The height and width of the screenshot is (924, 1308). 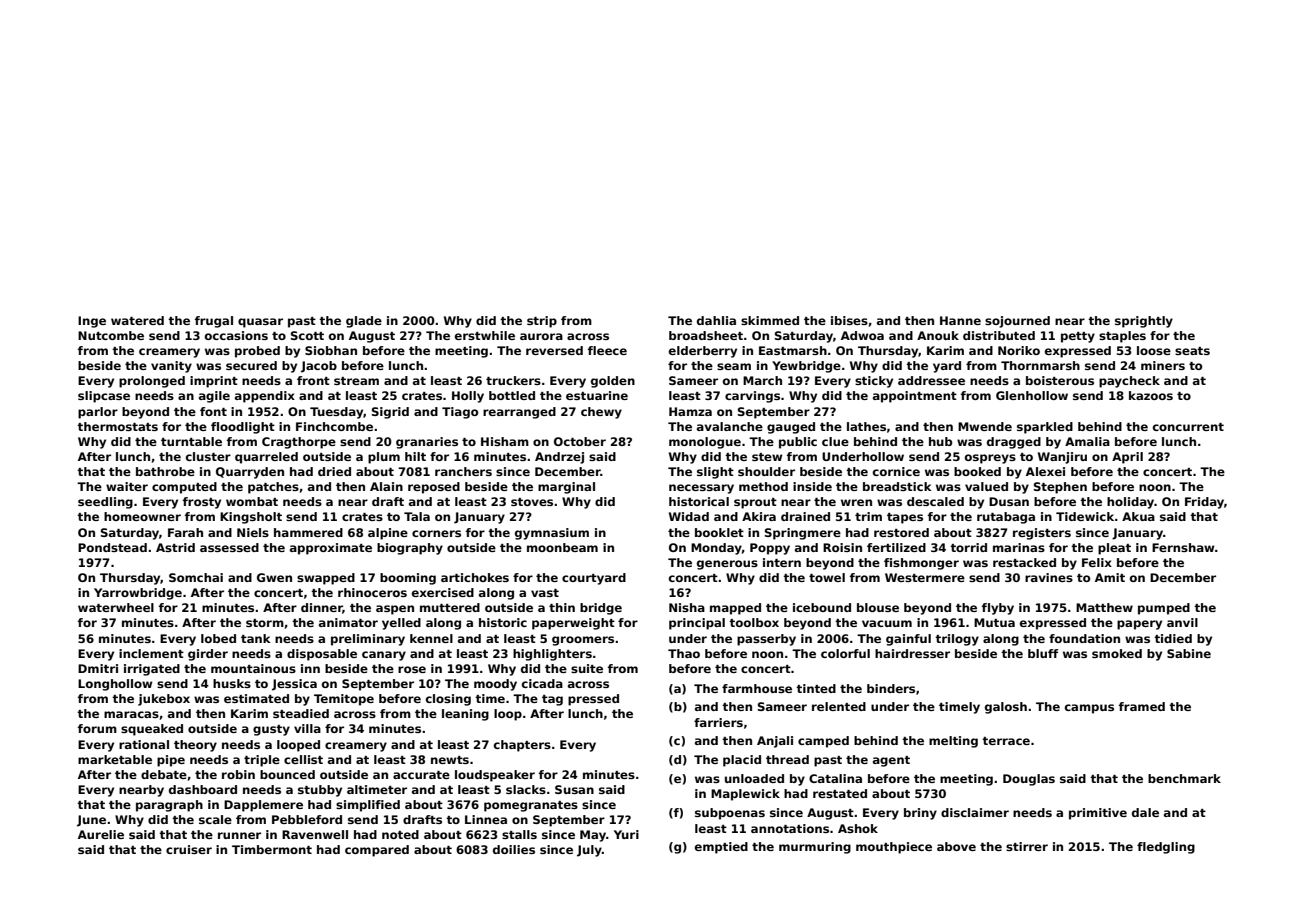 What do you see at coordinates (716, 320) in the screenshot?
I see `dahlia` at bounding box center [716, 320].
